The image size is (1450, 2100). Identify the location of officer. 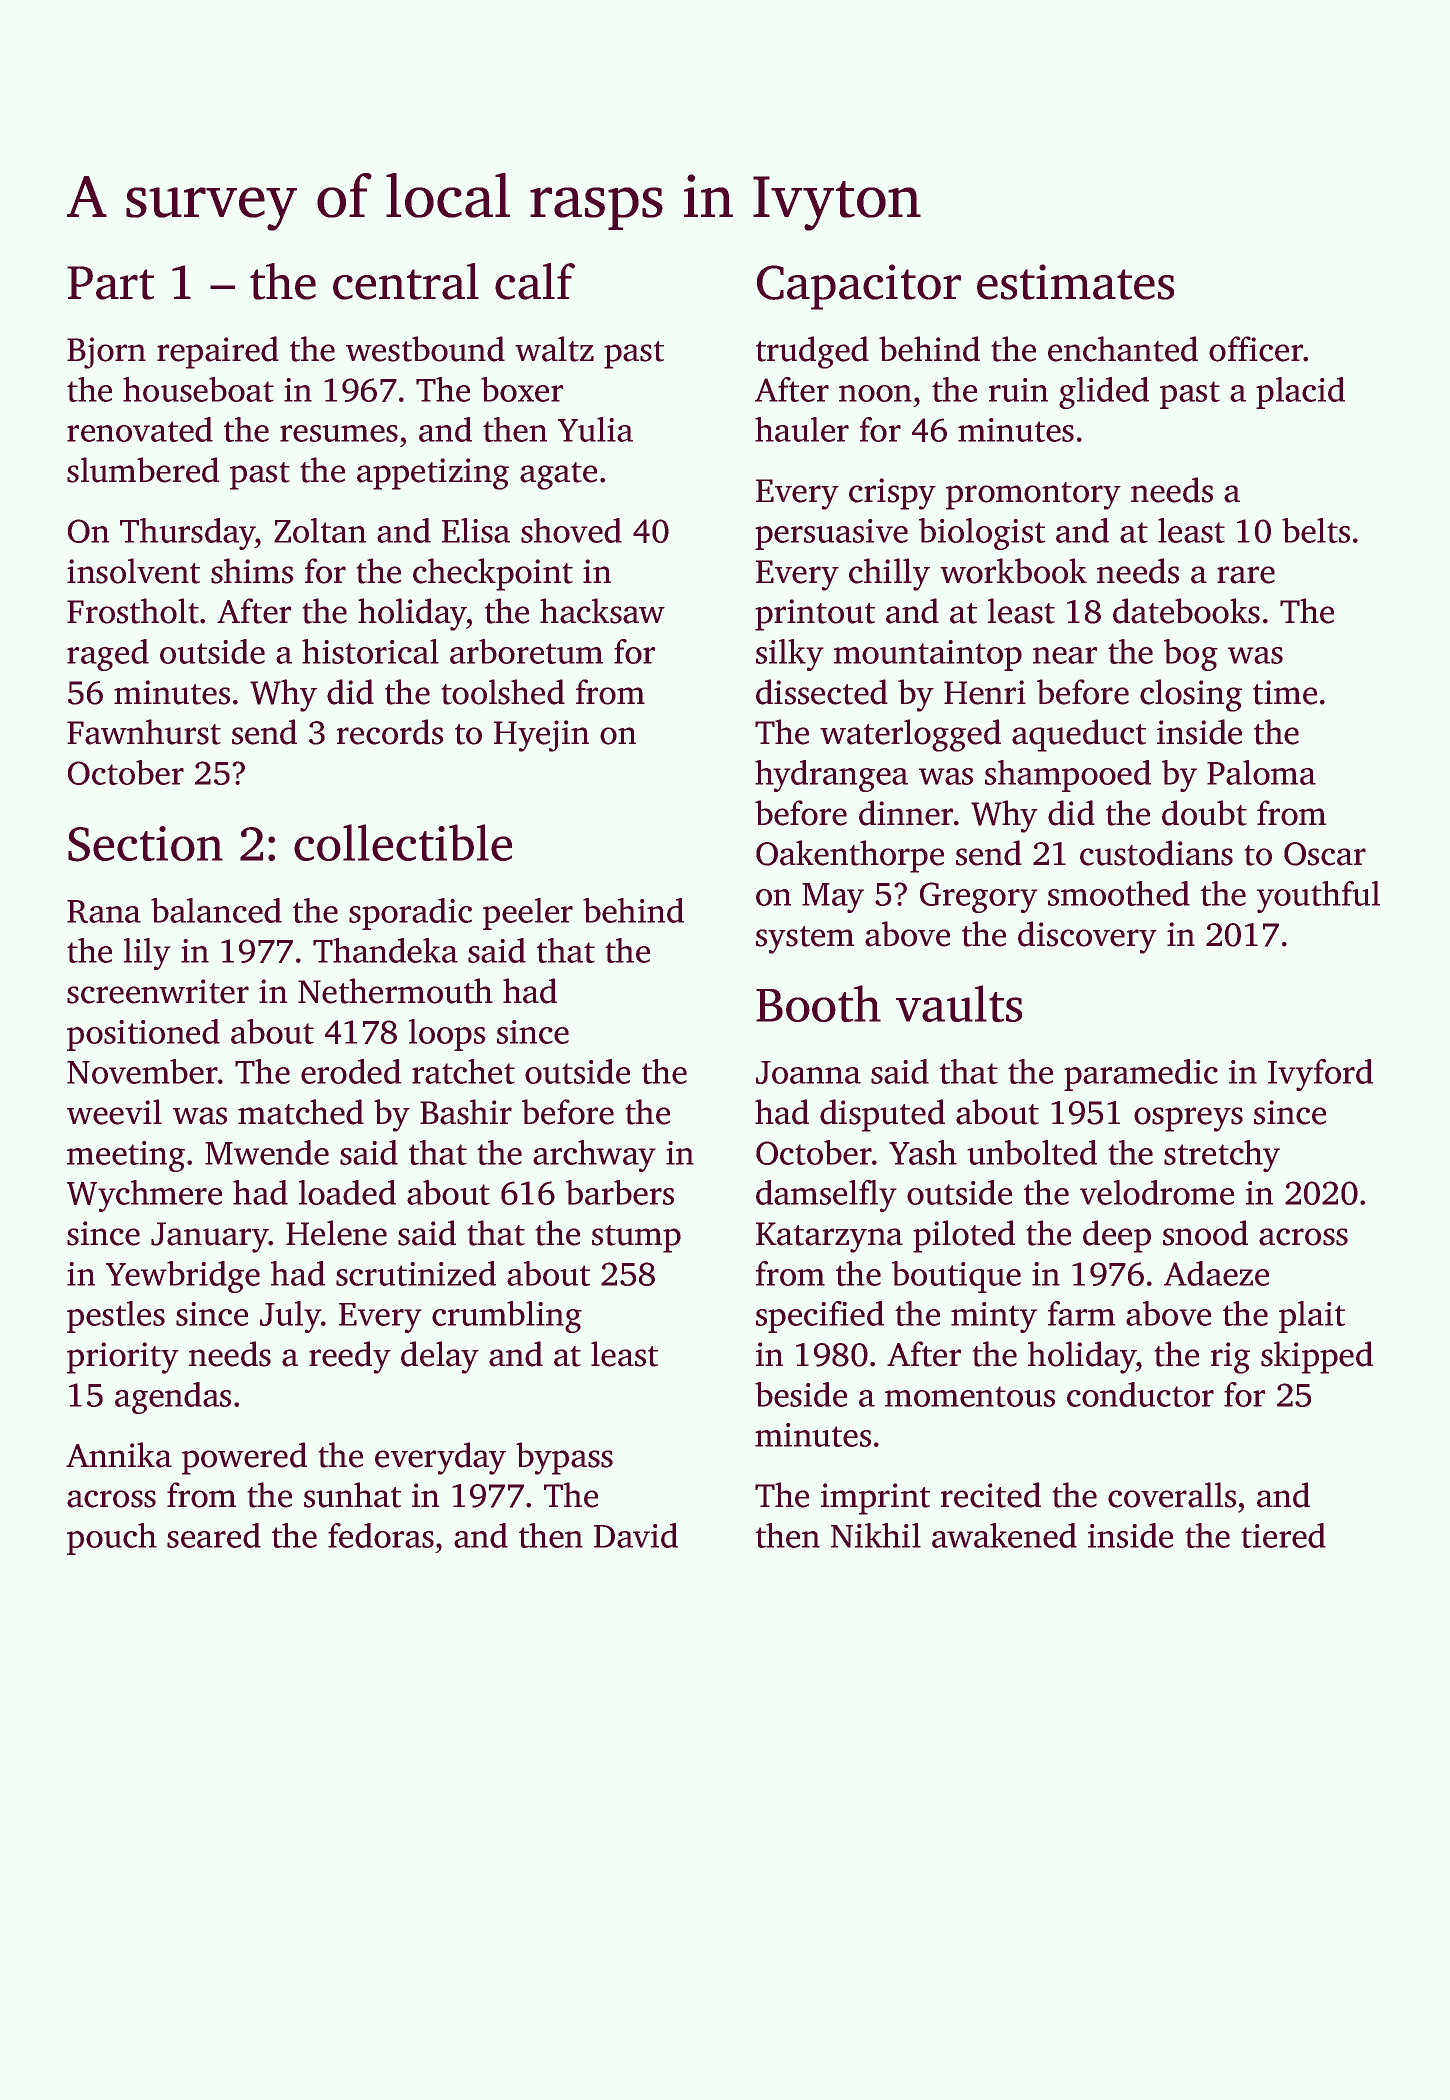
(1256, 349).
